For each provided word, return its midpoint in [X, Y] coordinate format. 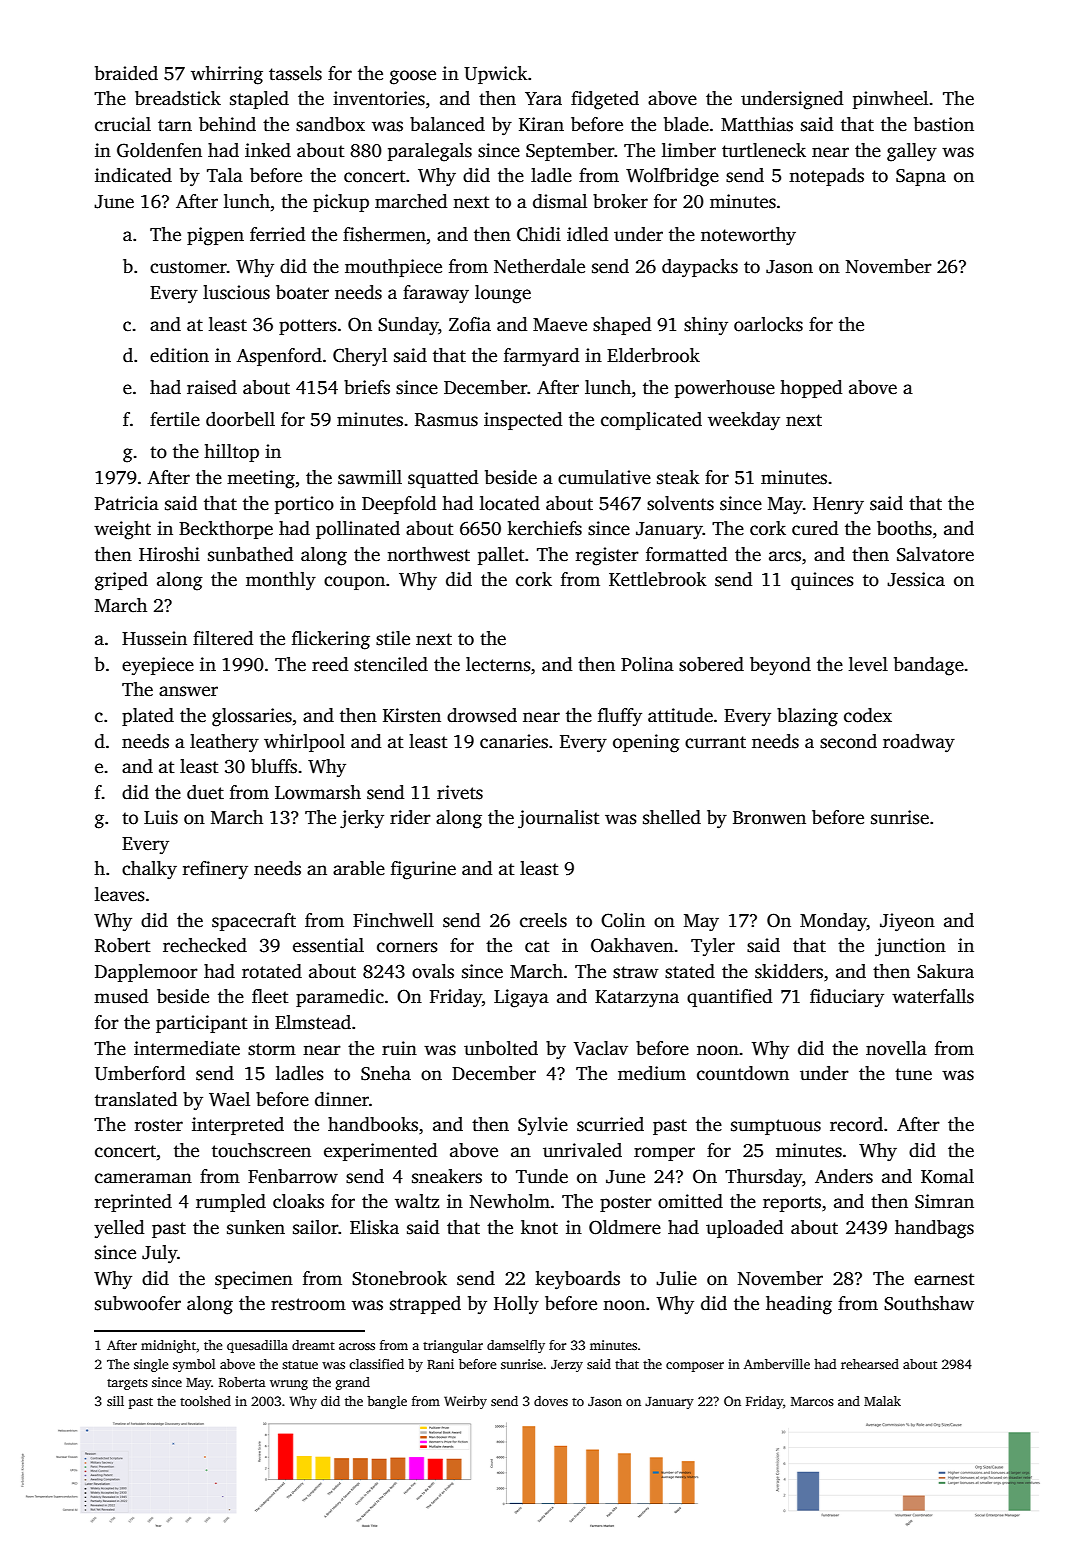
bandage [929, 666]
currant [715, 742]
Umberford [140, 1073]
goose [413, 77]
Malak [882, 1401]
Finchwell [393, 920]
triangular [453, 1346]
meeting [261, 479]
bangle [387, 1402]
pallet [501, 556]
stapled [259, 100]
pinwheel [890, 100]
